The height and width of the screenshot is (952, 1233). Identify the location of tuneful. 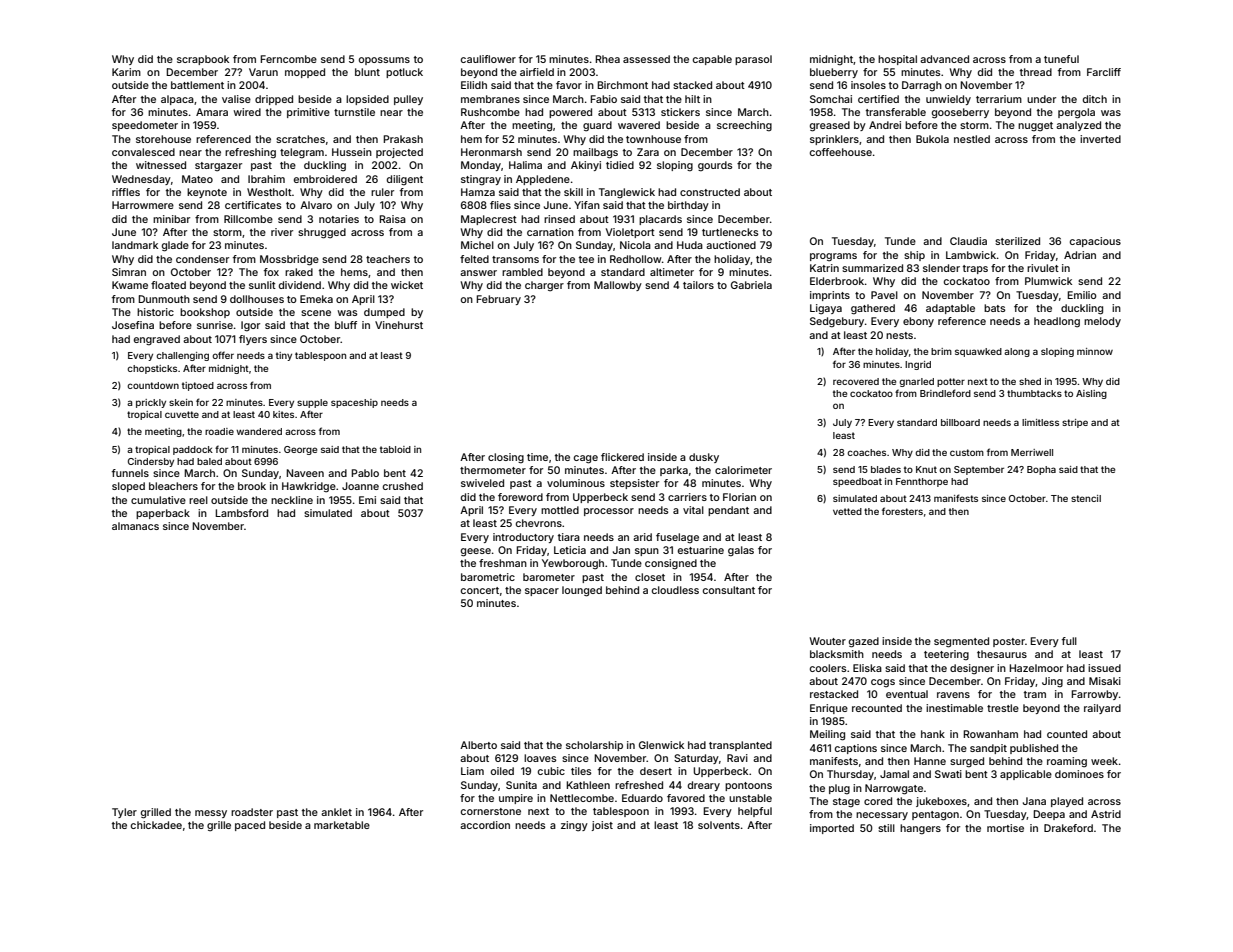
(1061, 59).
